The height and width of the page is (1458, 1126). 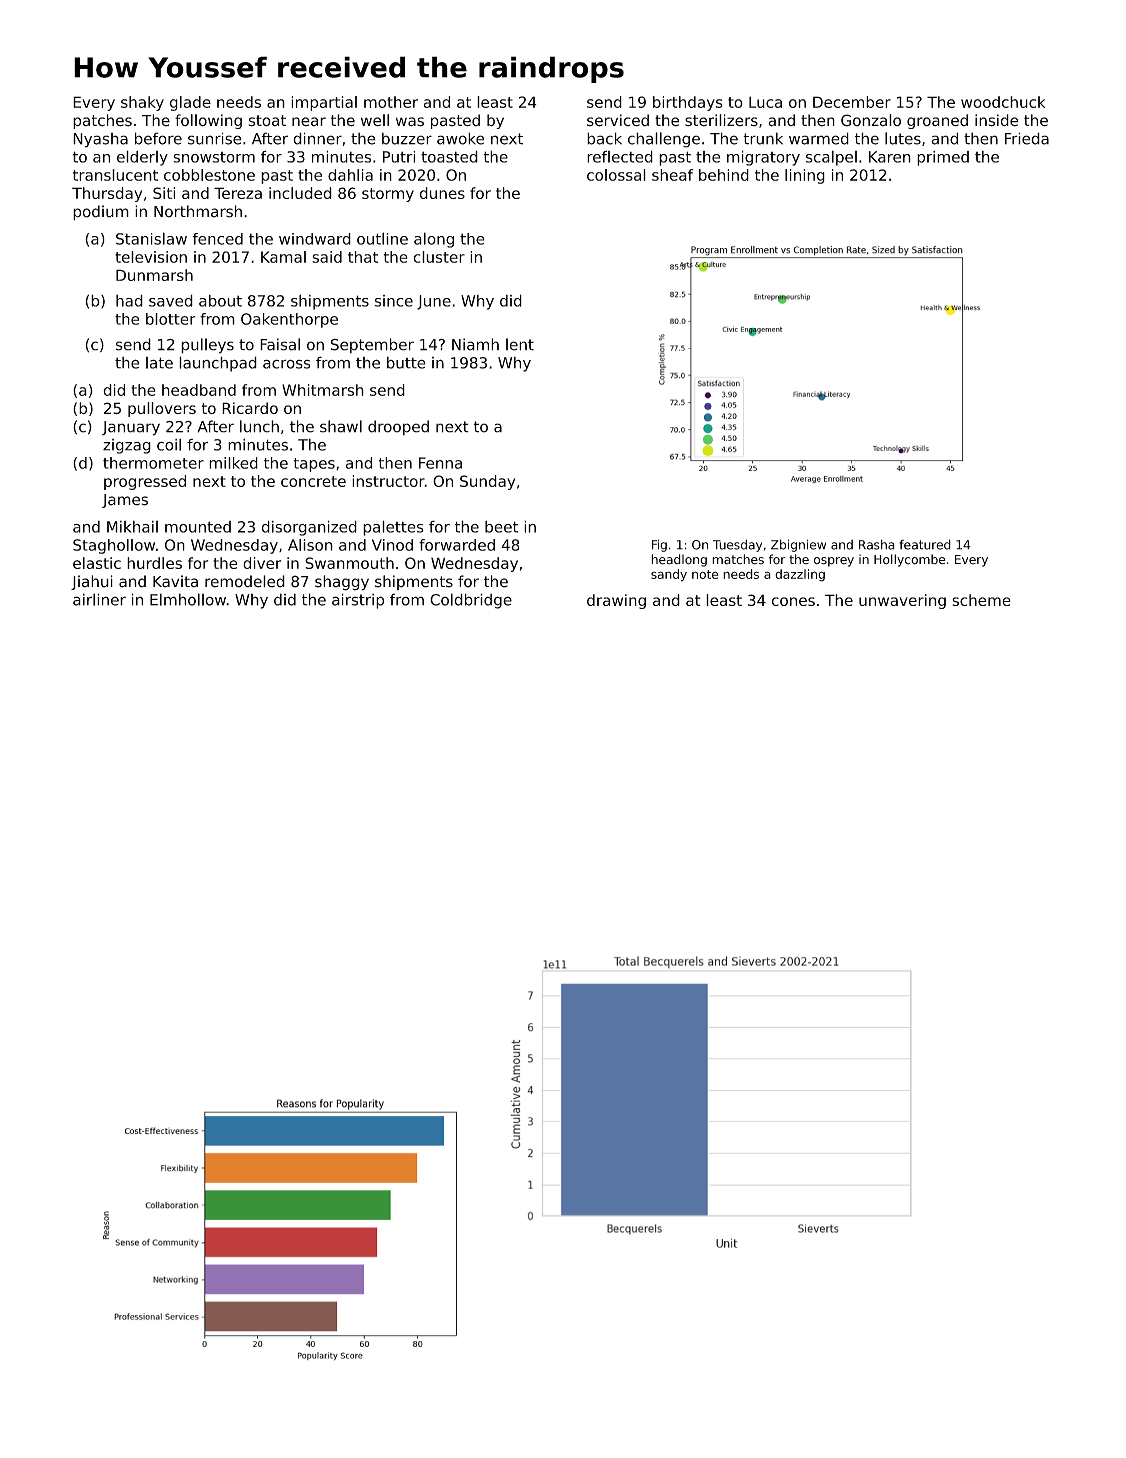 I want to click on Coldbridge, so click(x=471, y=601).
